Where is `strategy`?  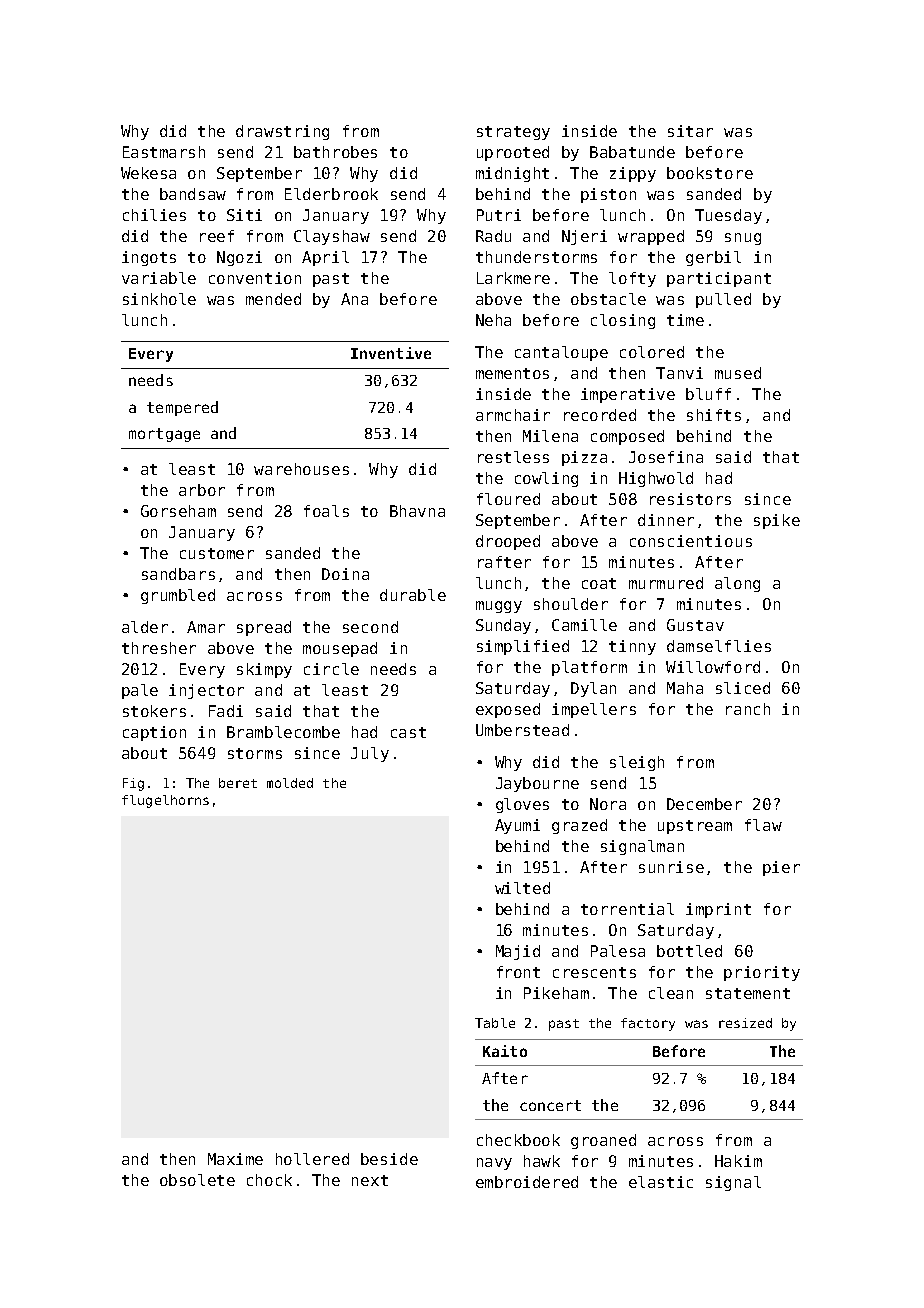 strategy is located at coordinates (513, 133).
